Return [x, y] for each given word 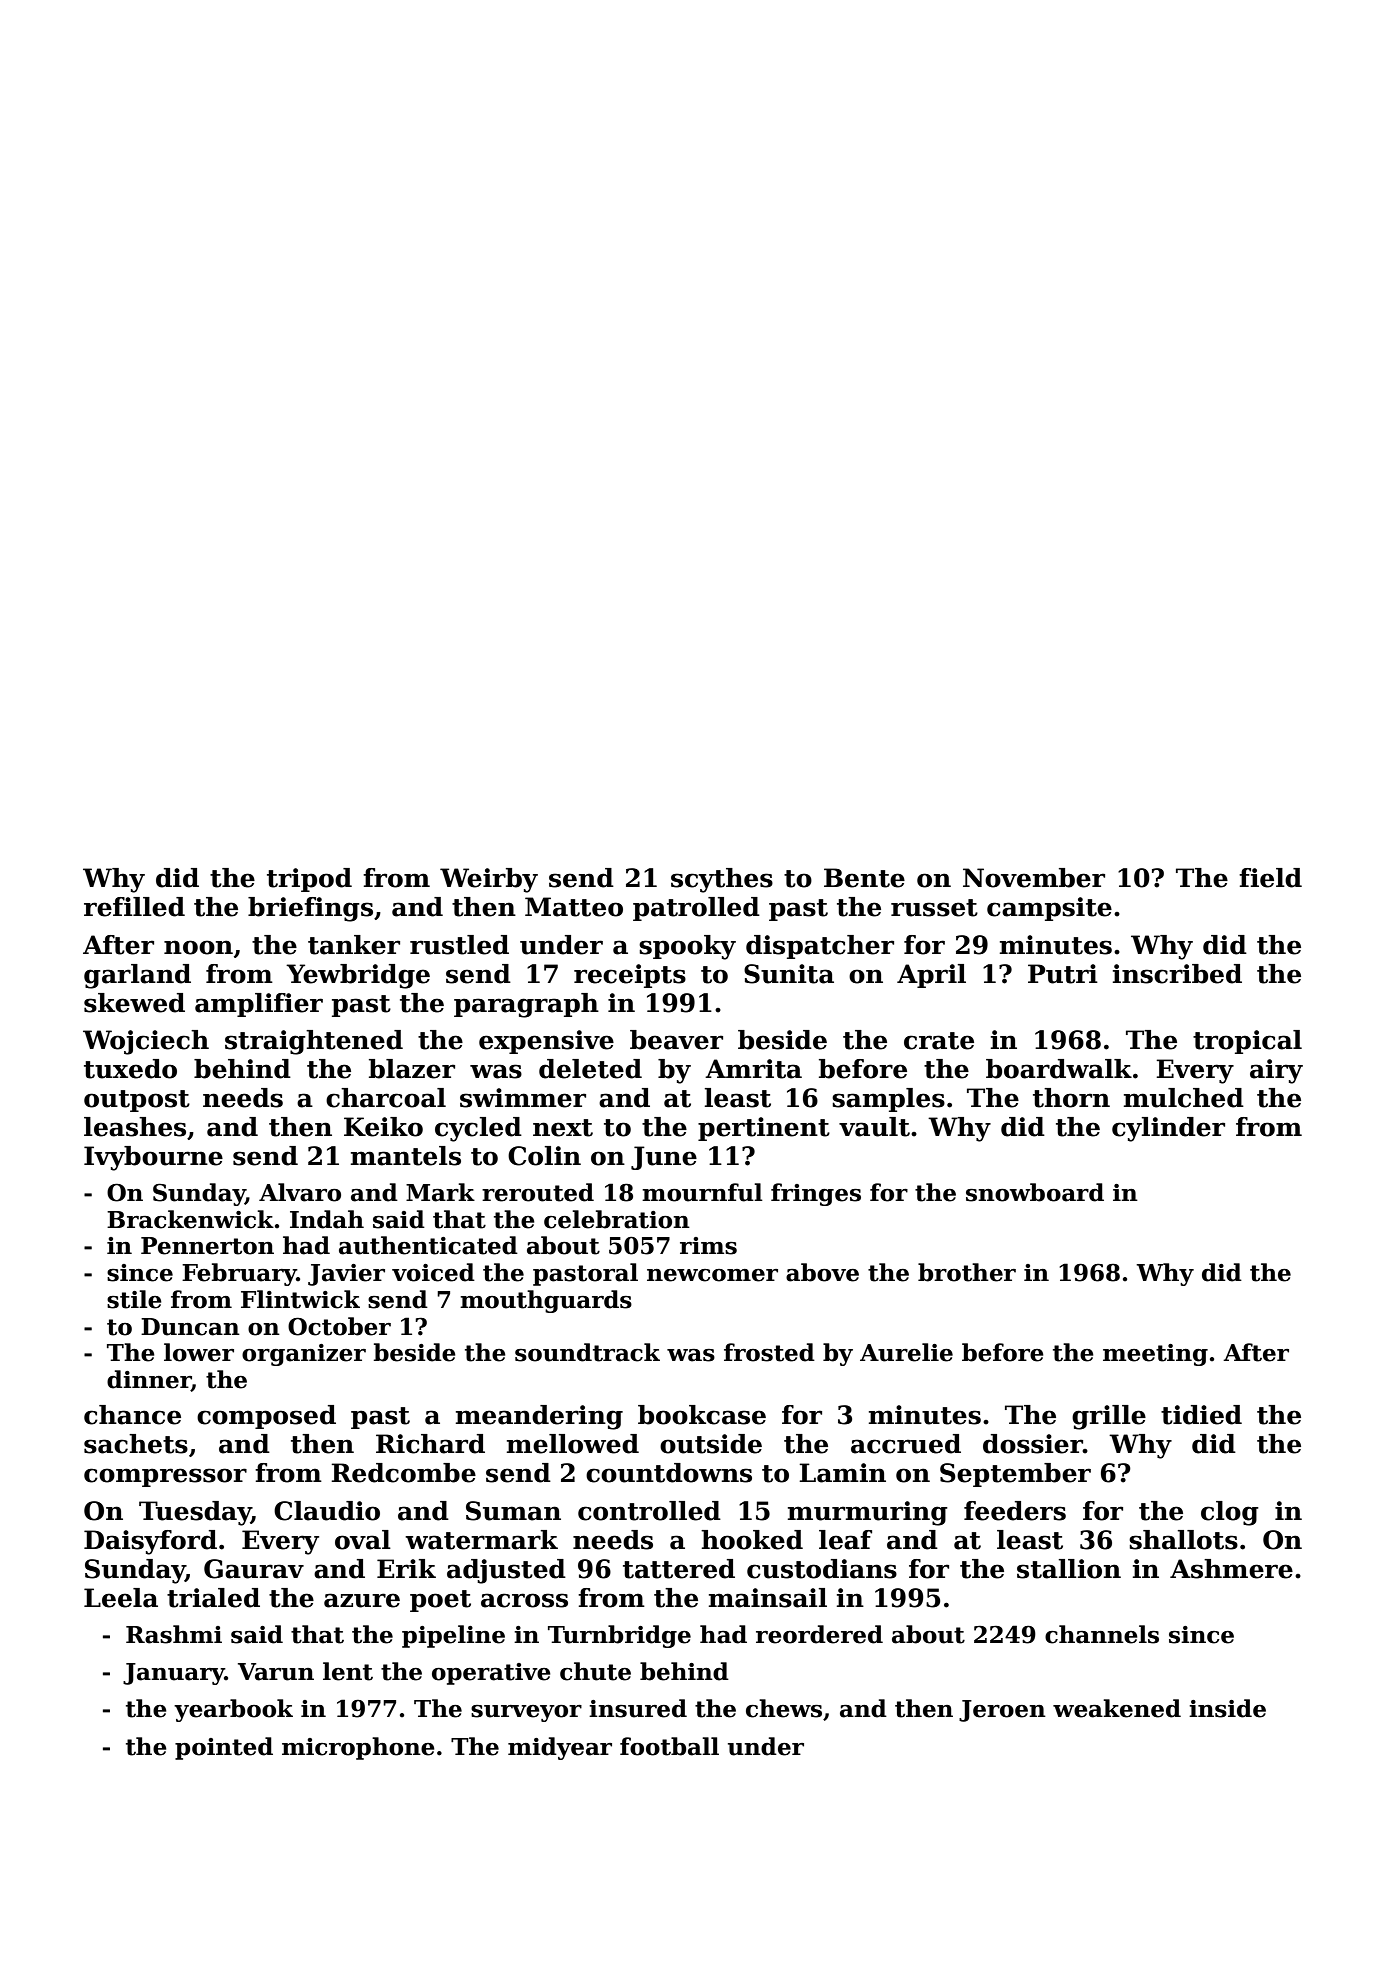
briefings [310, 909]
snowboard [1035, 1192]
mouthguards [546, 1301]
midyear [560, 1748]
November [1034, 878]
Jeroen [1002, 1711]
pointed [224, 1748]
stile [134, 1299]
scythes [722, 880]
